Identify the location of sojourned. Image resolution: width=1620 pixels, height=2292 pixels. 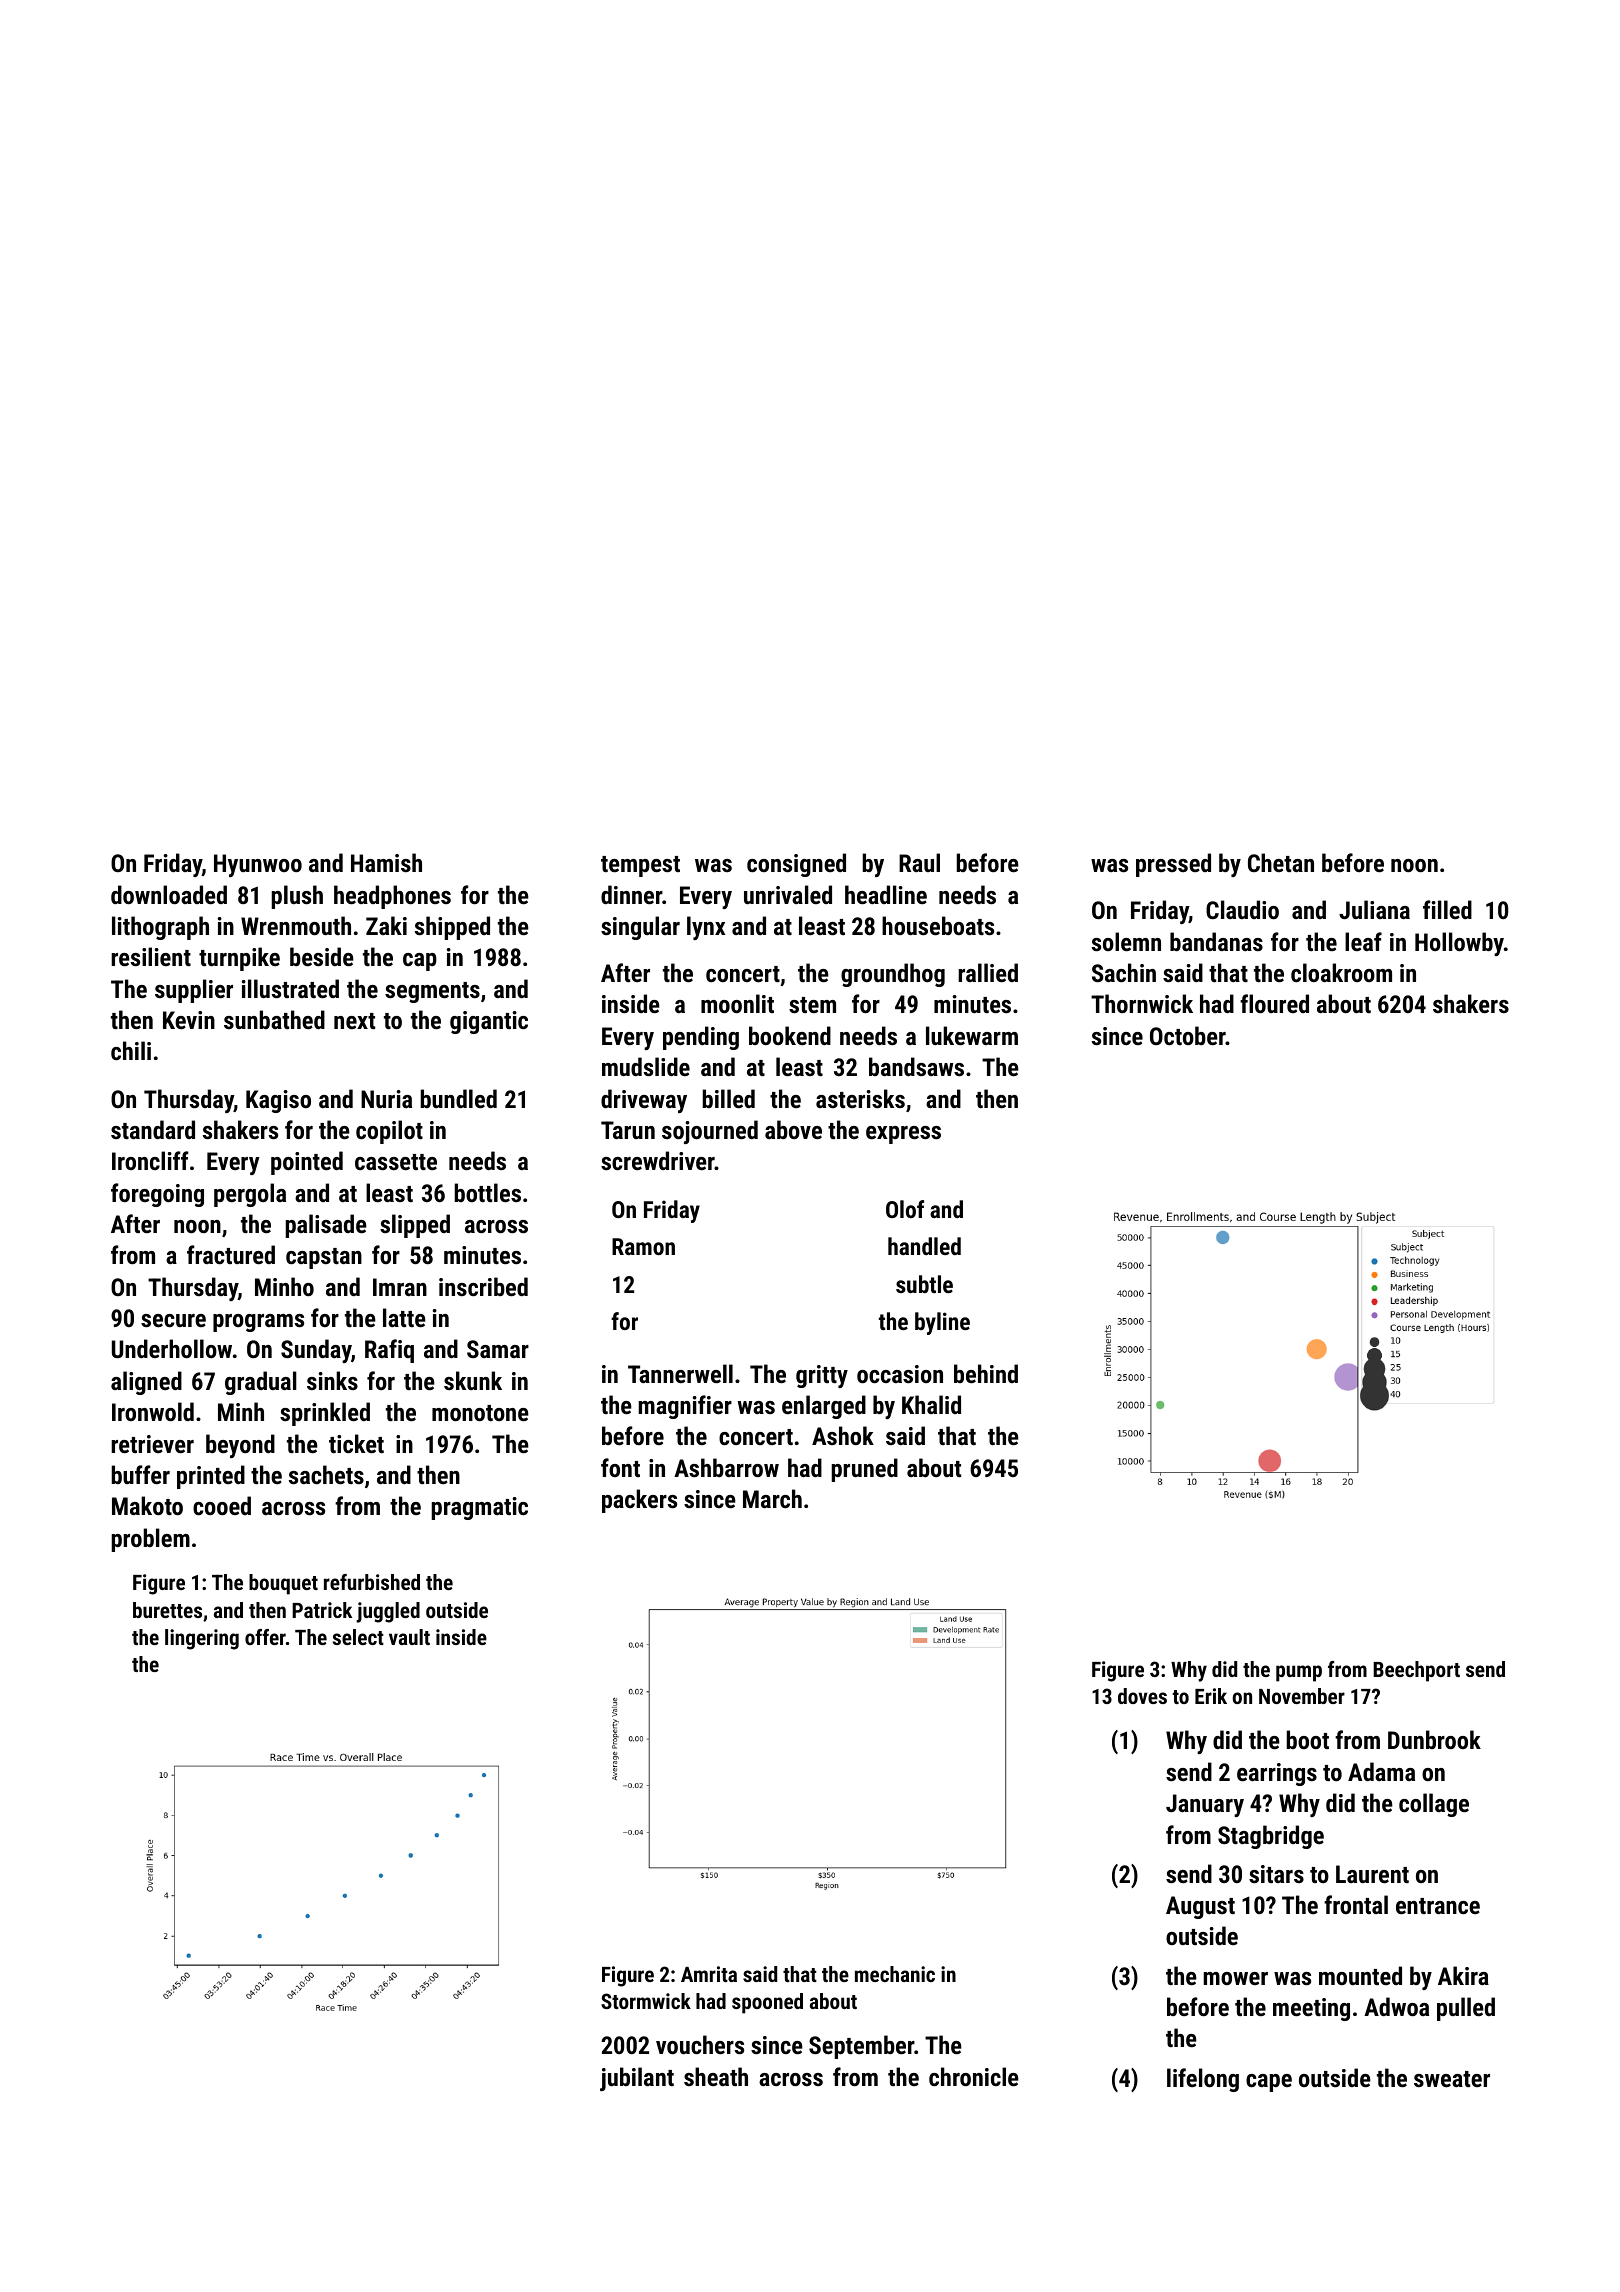
(710, 1132).
